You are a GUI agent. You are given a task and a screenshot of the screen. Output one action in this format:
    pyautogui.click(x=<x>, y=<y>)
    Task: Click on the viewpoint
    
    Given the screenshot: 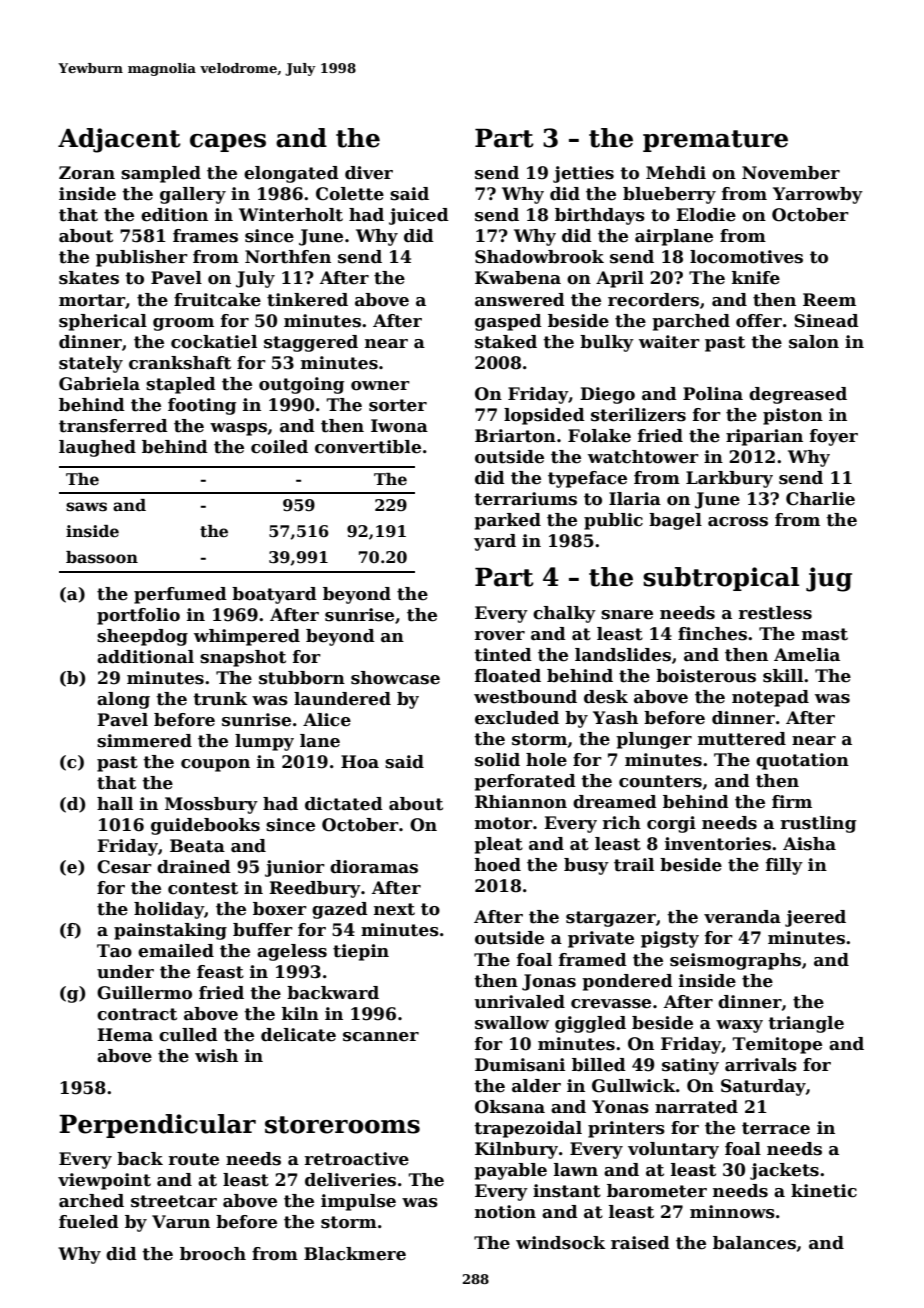 What is the action you would take?
    pyautogui.click(x=104, y=1181)
